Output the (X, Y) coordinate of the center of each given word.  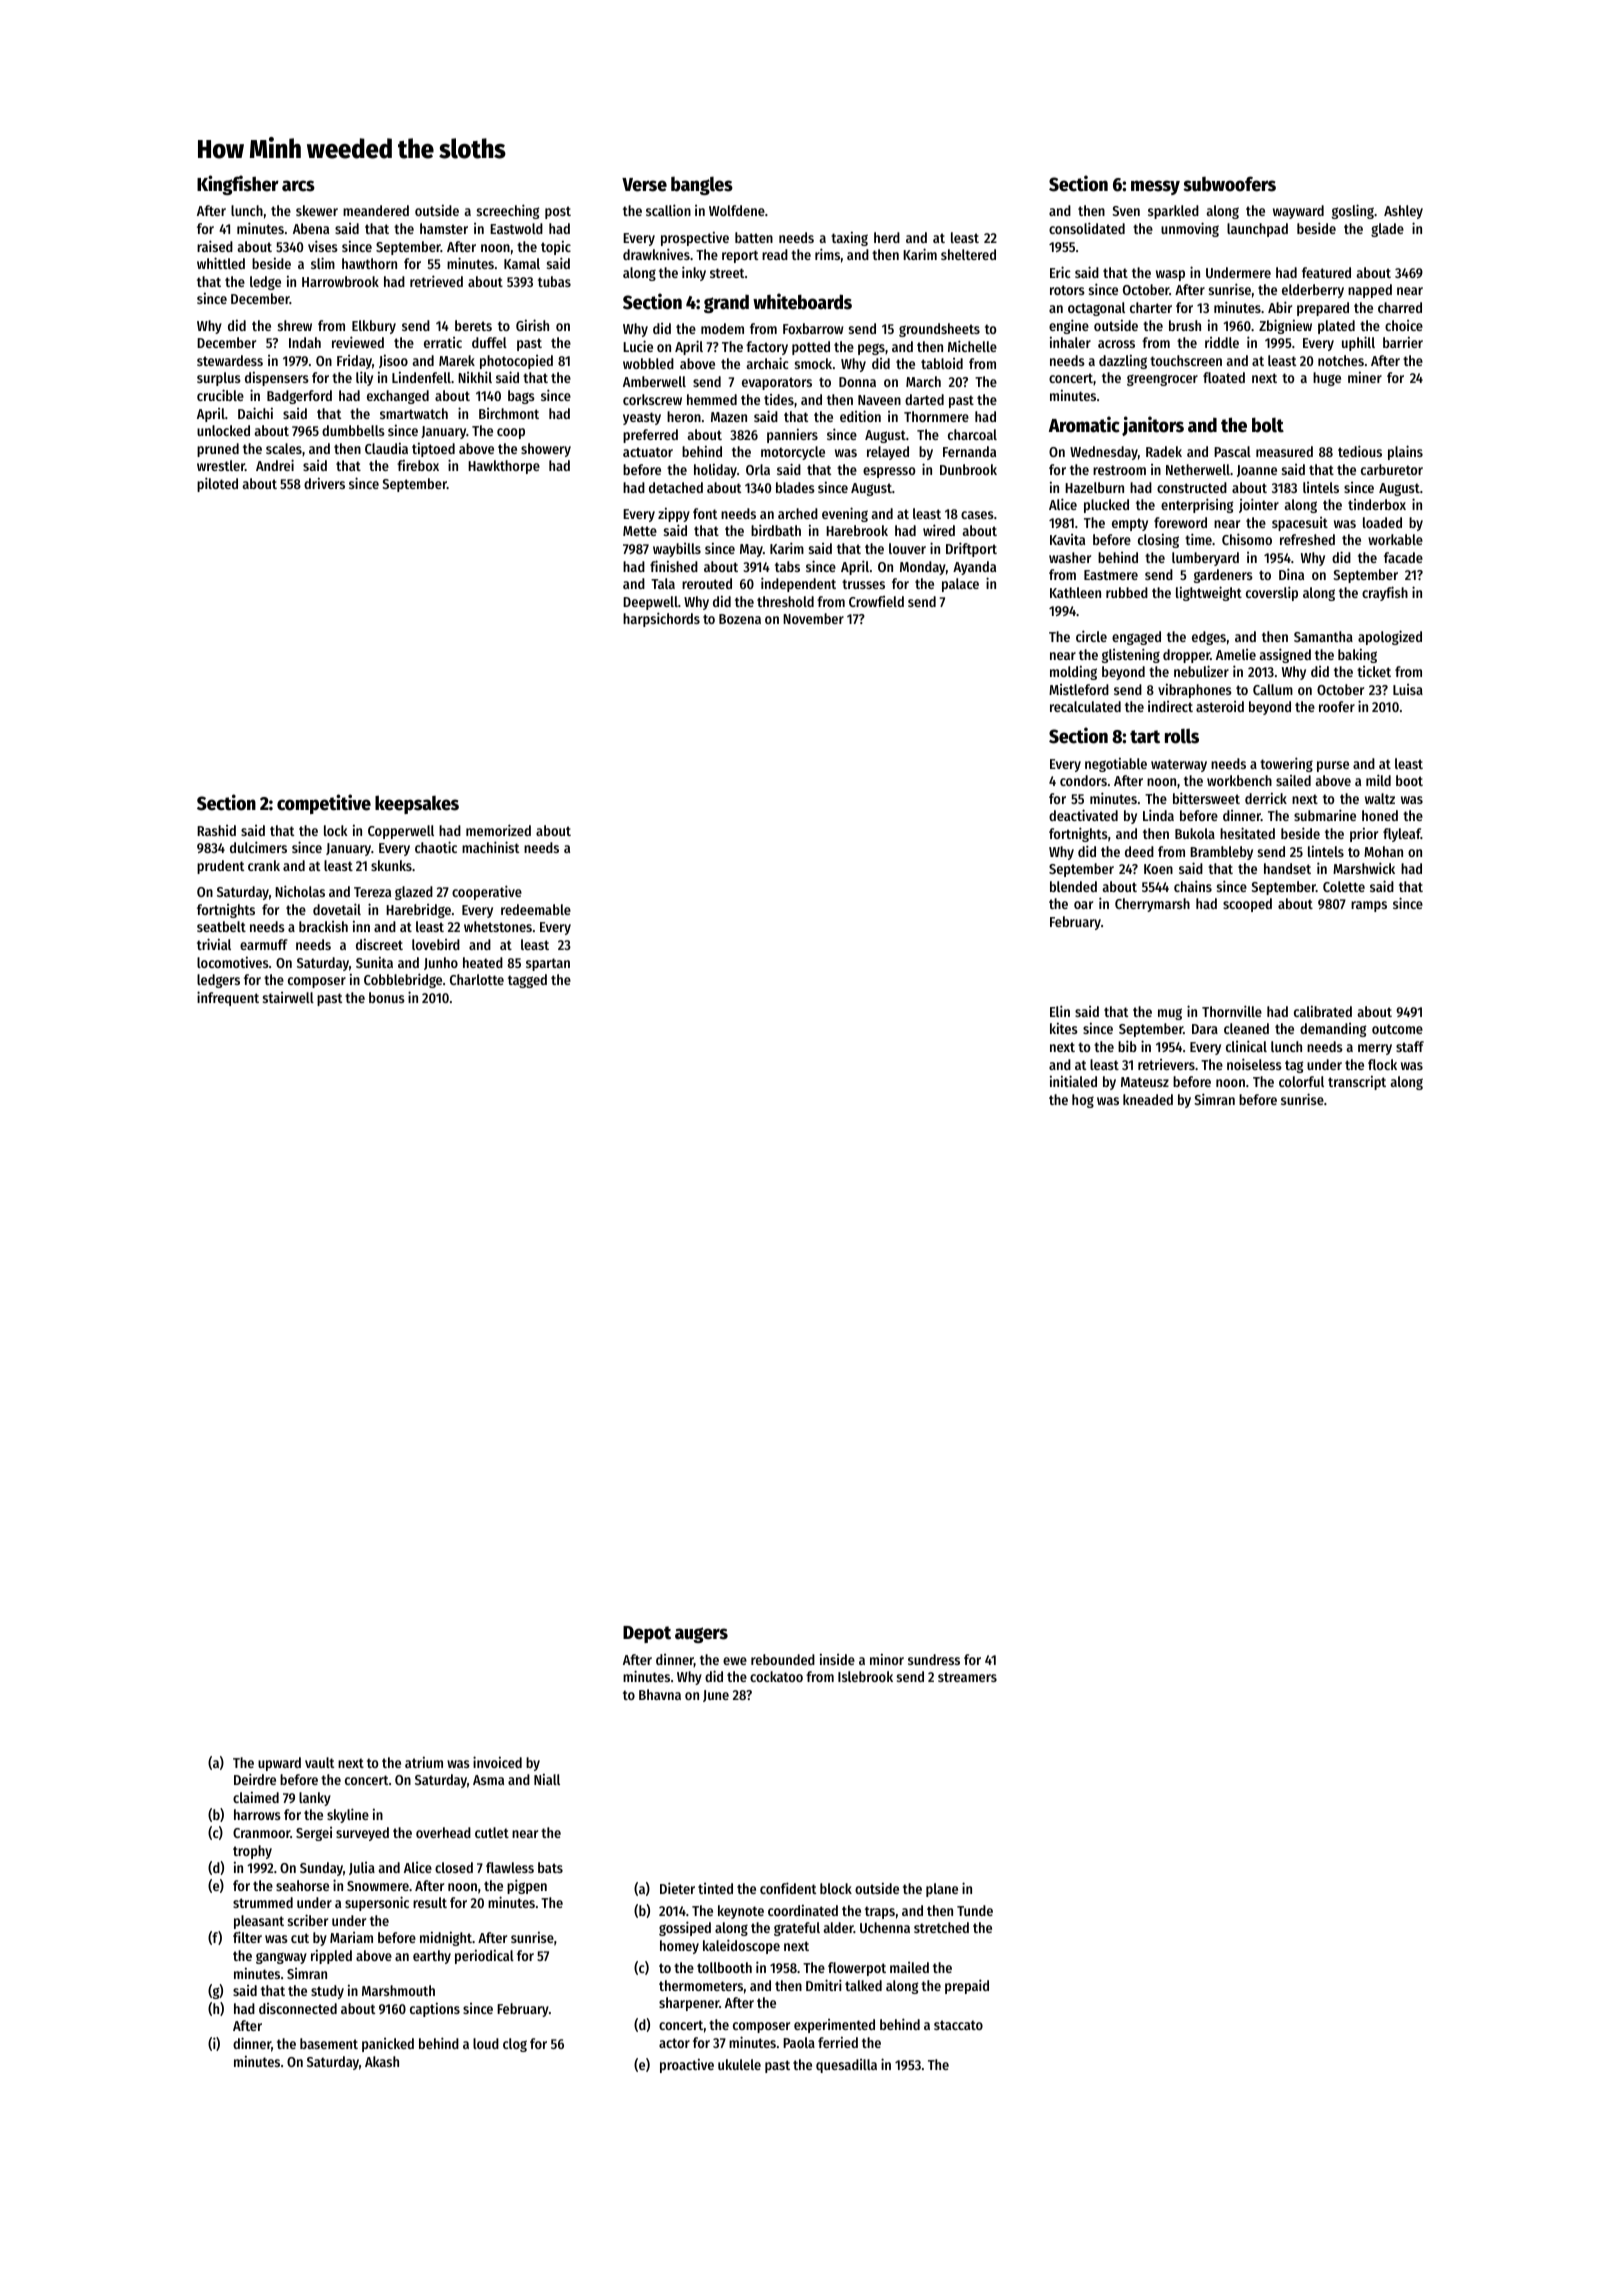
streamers (967, 1677)
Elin (1060, 1011)
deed (1139, 851)
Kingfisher (238, 185)
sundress (934, 1659)
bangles (702, 186)
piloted (217, 484)
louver (907, 548)
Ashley (1403, 212)
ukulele (739, 2064)
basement (329, 2043)
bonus (387, 997)
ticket (1374, 671)
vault (319, 1762)
